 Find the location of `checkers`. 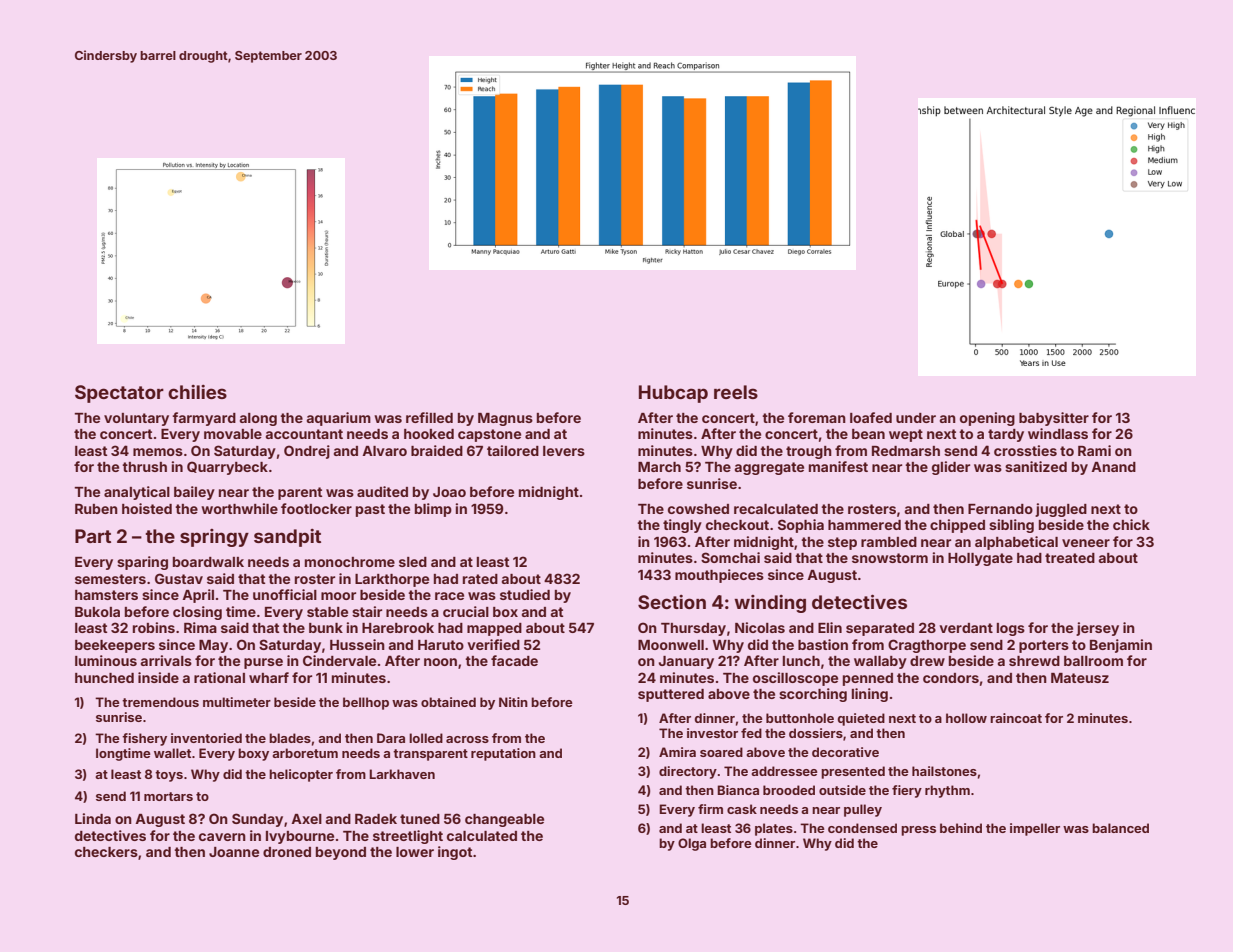

checkers is located at coordinates (106, 852).
